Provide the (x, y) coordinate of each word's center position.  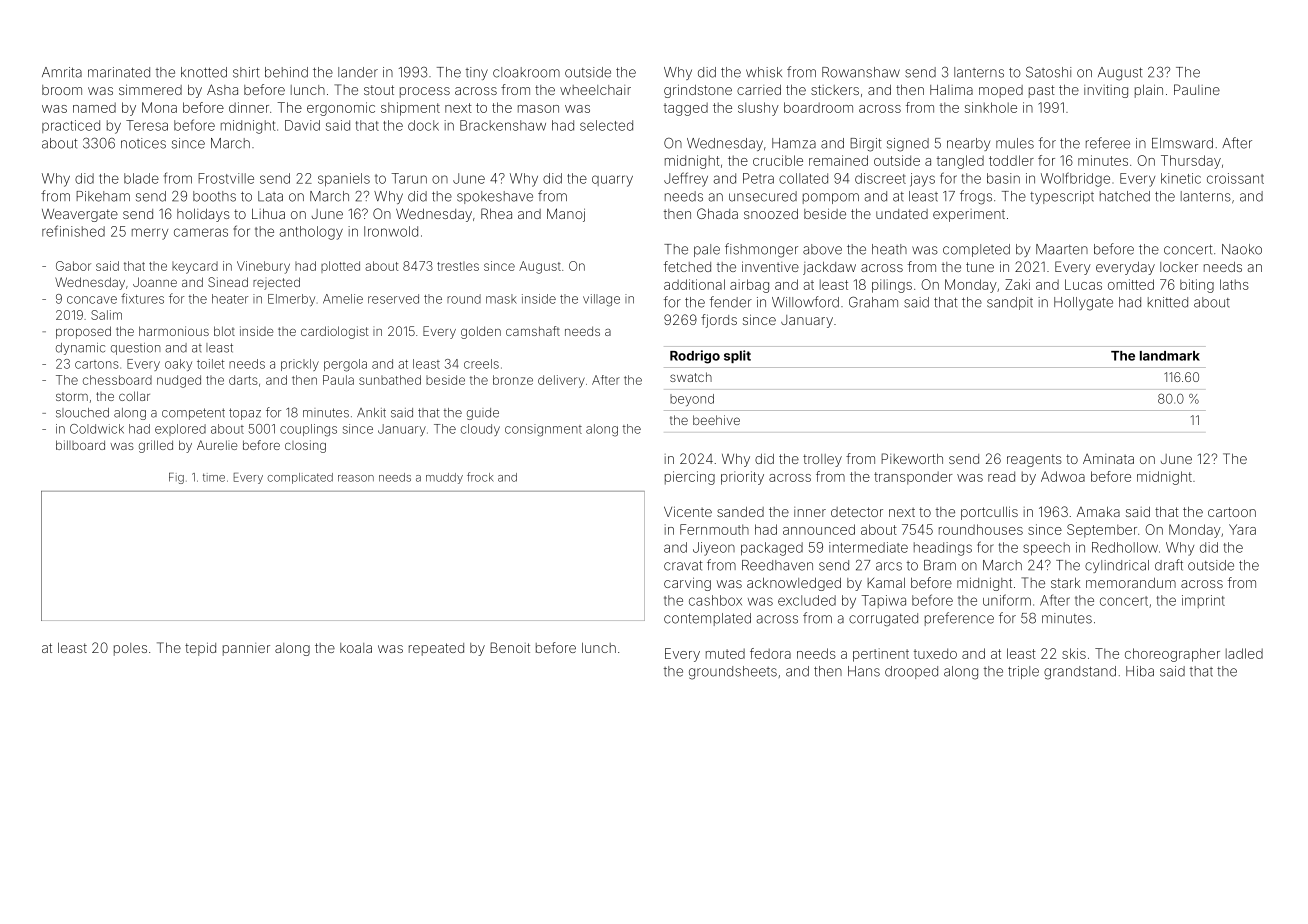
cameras (201, 232)
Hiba (1140, 671)
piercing (690, 478)
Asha (222, 89)
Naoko (1242, 249)
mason (538, 109)
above (822, 249)
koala (356, 648)
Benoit (510, 647)
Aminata (1108, 459)
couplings (308, 430)
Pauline (1197, 89)
